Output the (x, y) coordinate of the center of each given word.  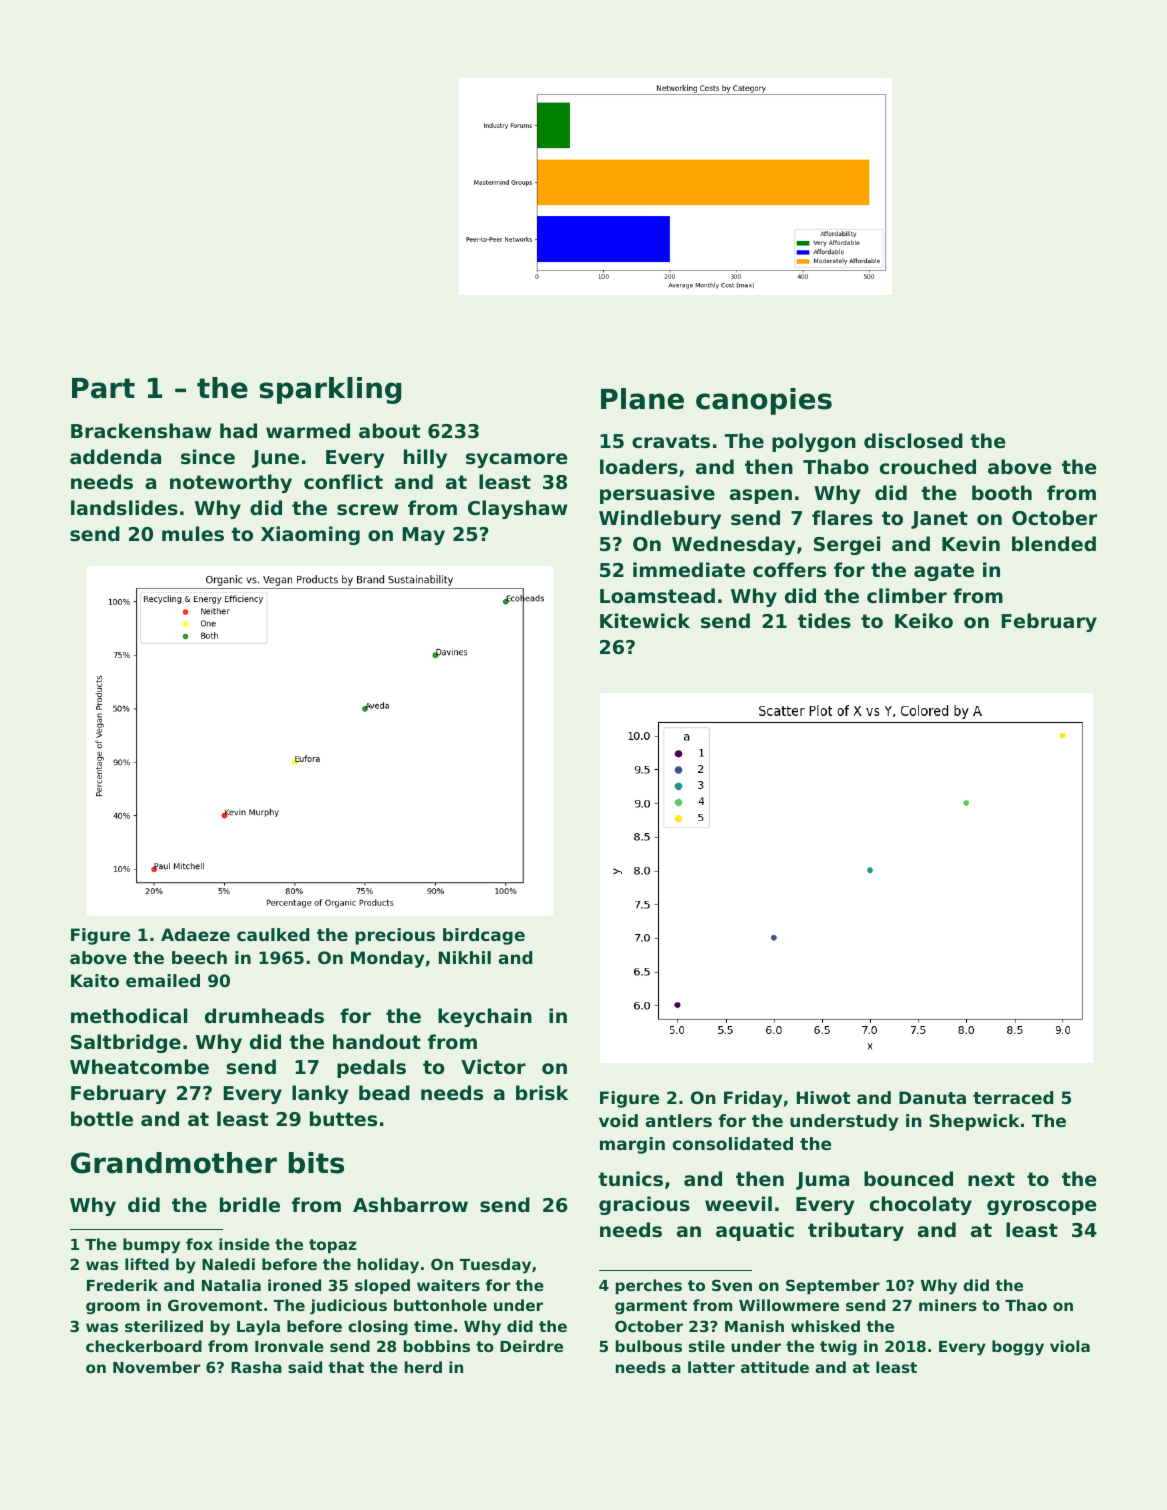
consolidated (733, 1143)
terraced (1013, 1097)
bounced (908, 1179)
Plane (642, 399)
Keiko (924, 620)
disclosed (913, 441)
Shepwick (974, 1122)
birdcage (484, 936)
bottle (102, 1119)
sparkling (330, 390)
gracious (644, 1205)
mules (193, 534)
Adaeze (195, 934)
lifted (147, 1264)
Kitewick (645, 620)
